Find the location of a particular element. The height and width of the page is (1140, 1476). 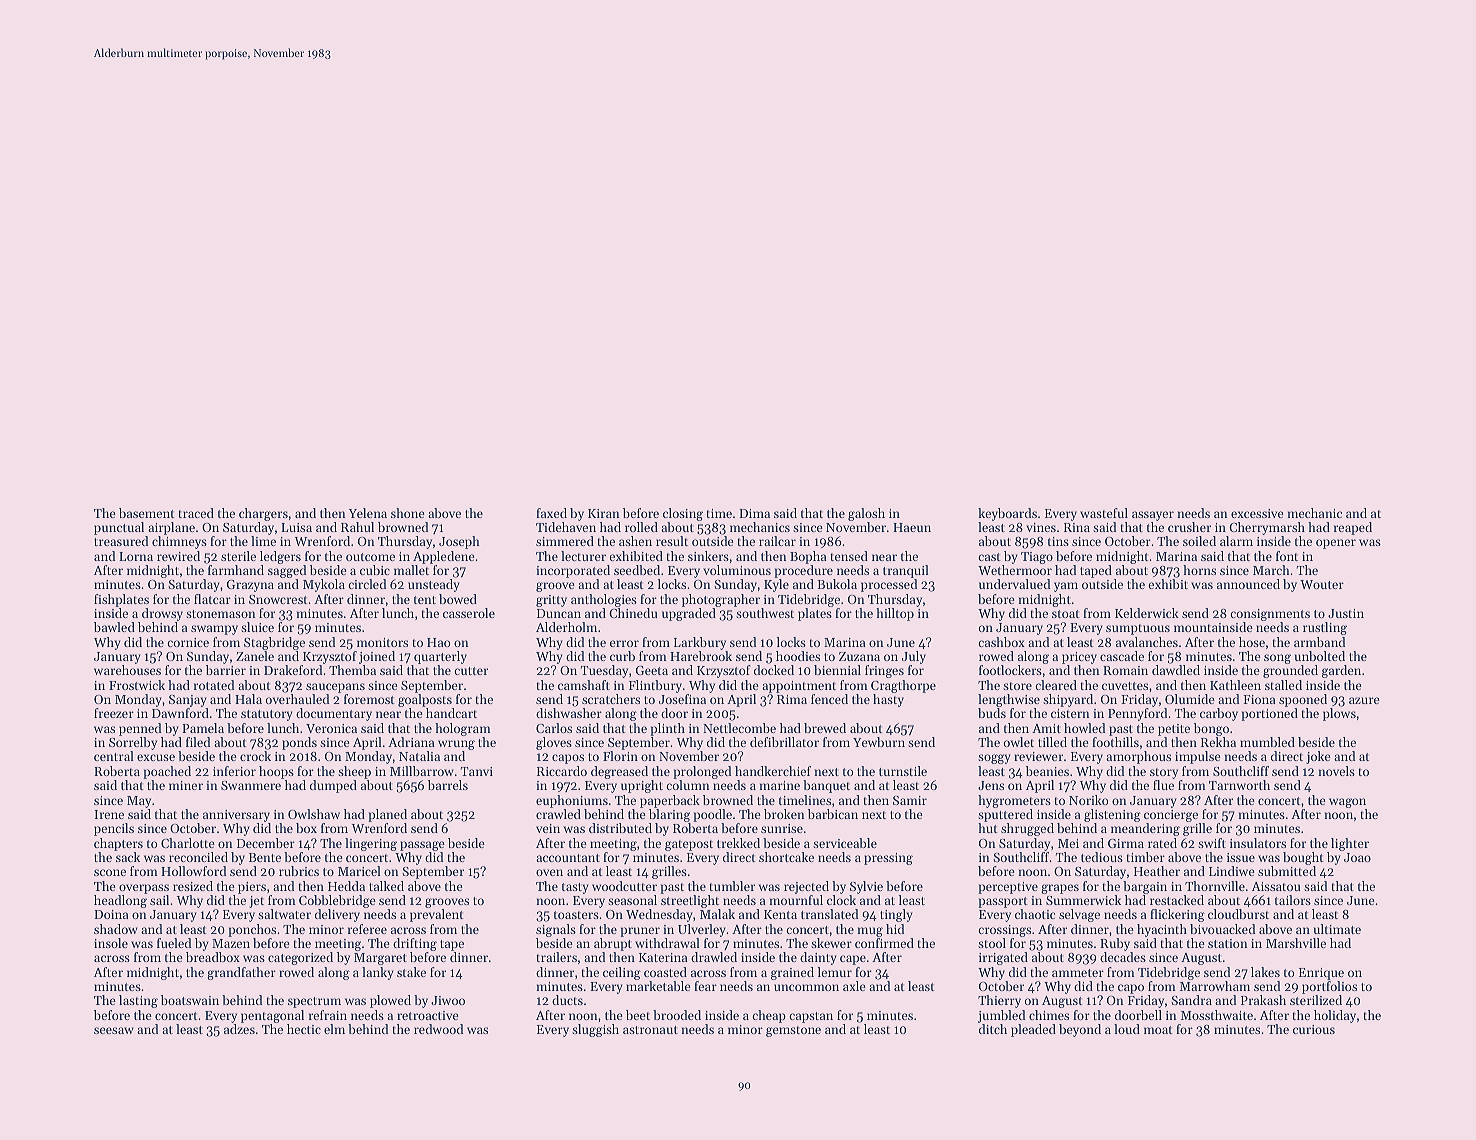

headlong is located at coordinates (120, 901).
